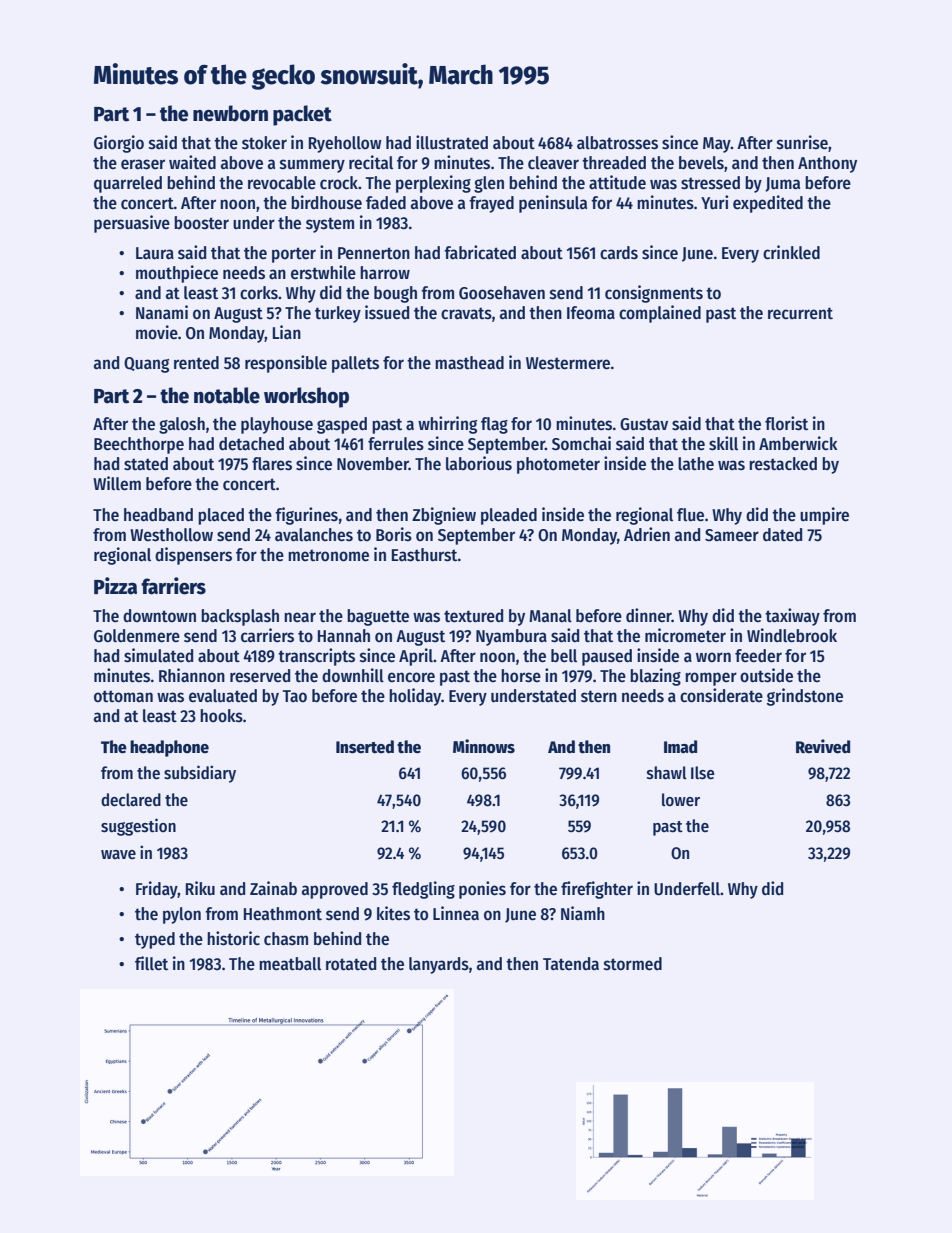  I want to click on Anthony, so click(827, 164).
